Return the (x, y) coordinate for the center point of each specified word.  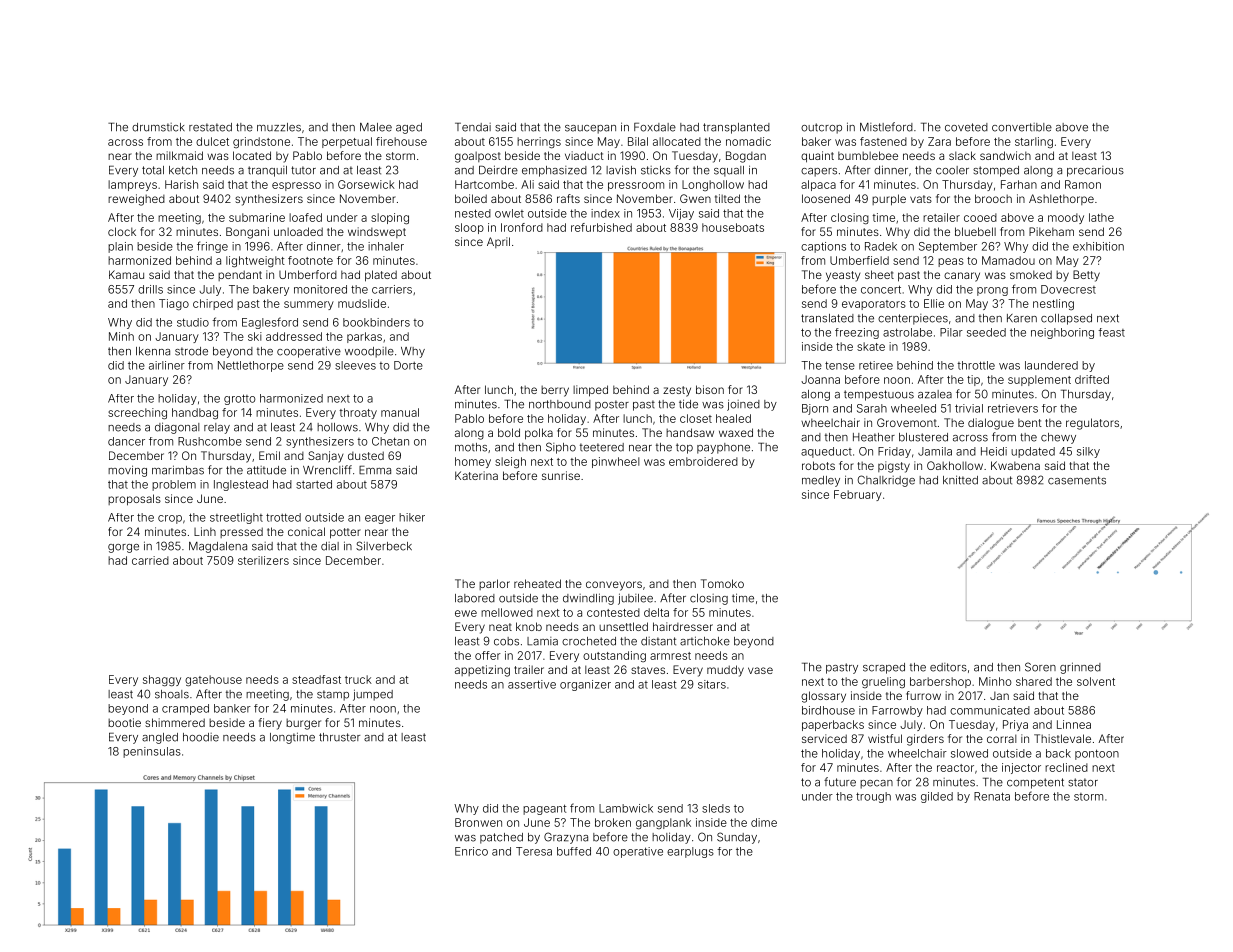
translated (827, 318)
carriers (392, 289)
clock (122, 231)
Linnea (1074, 724)
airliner (167, 365)
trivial (969, 408)
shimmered (175, 722)
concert (881, 289)
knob (529, 626)
